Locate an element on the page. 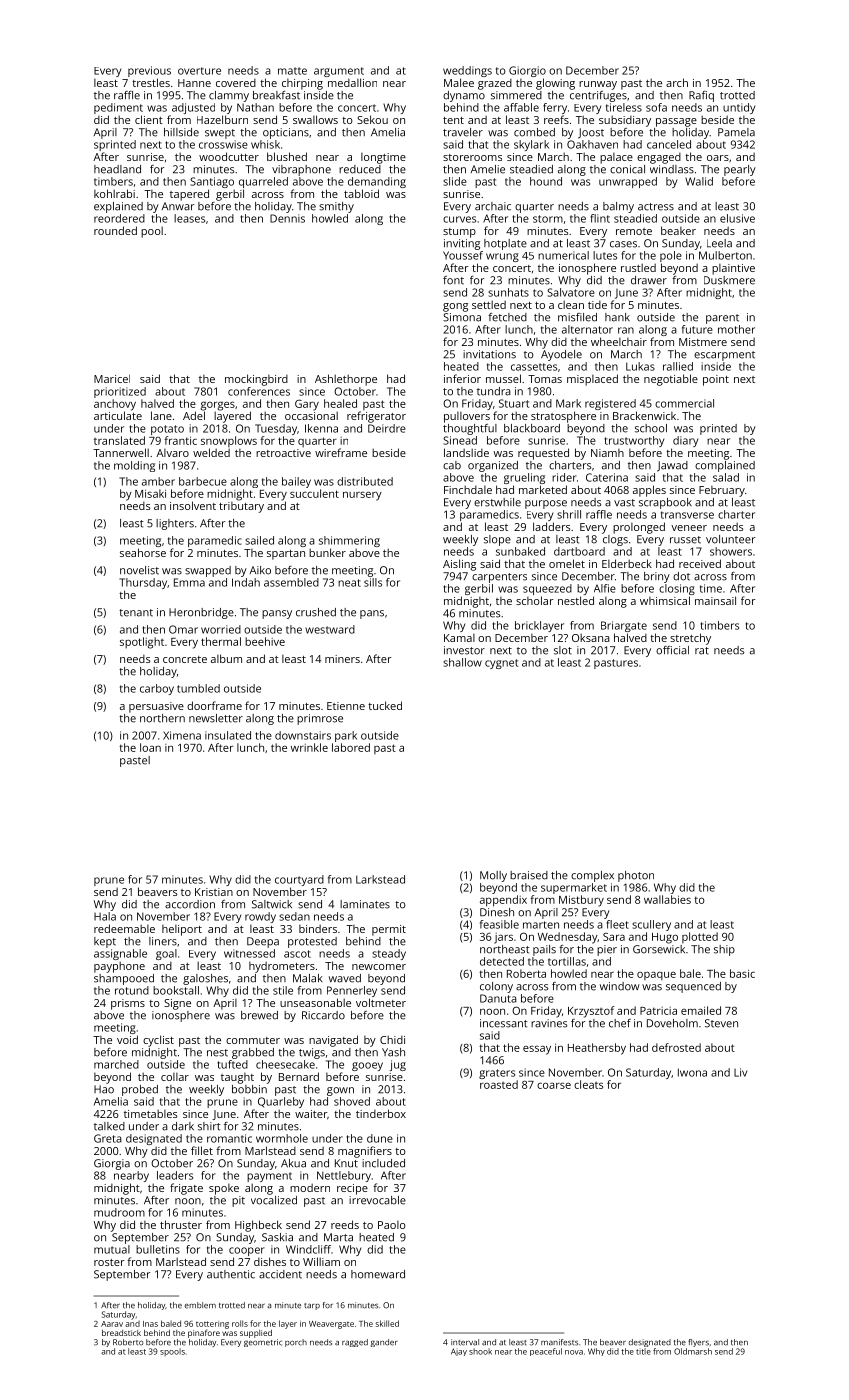 Image resolution: width=849 pixels, height=1400 pixels. Niamh is located at coordinates (607, 453).
